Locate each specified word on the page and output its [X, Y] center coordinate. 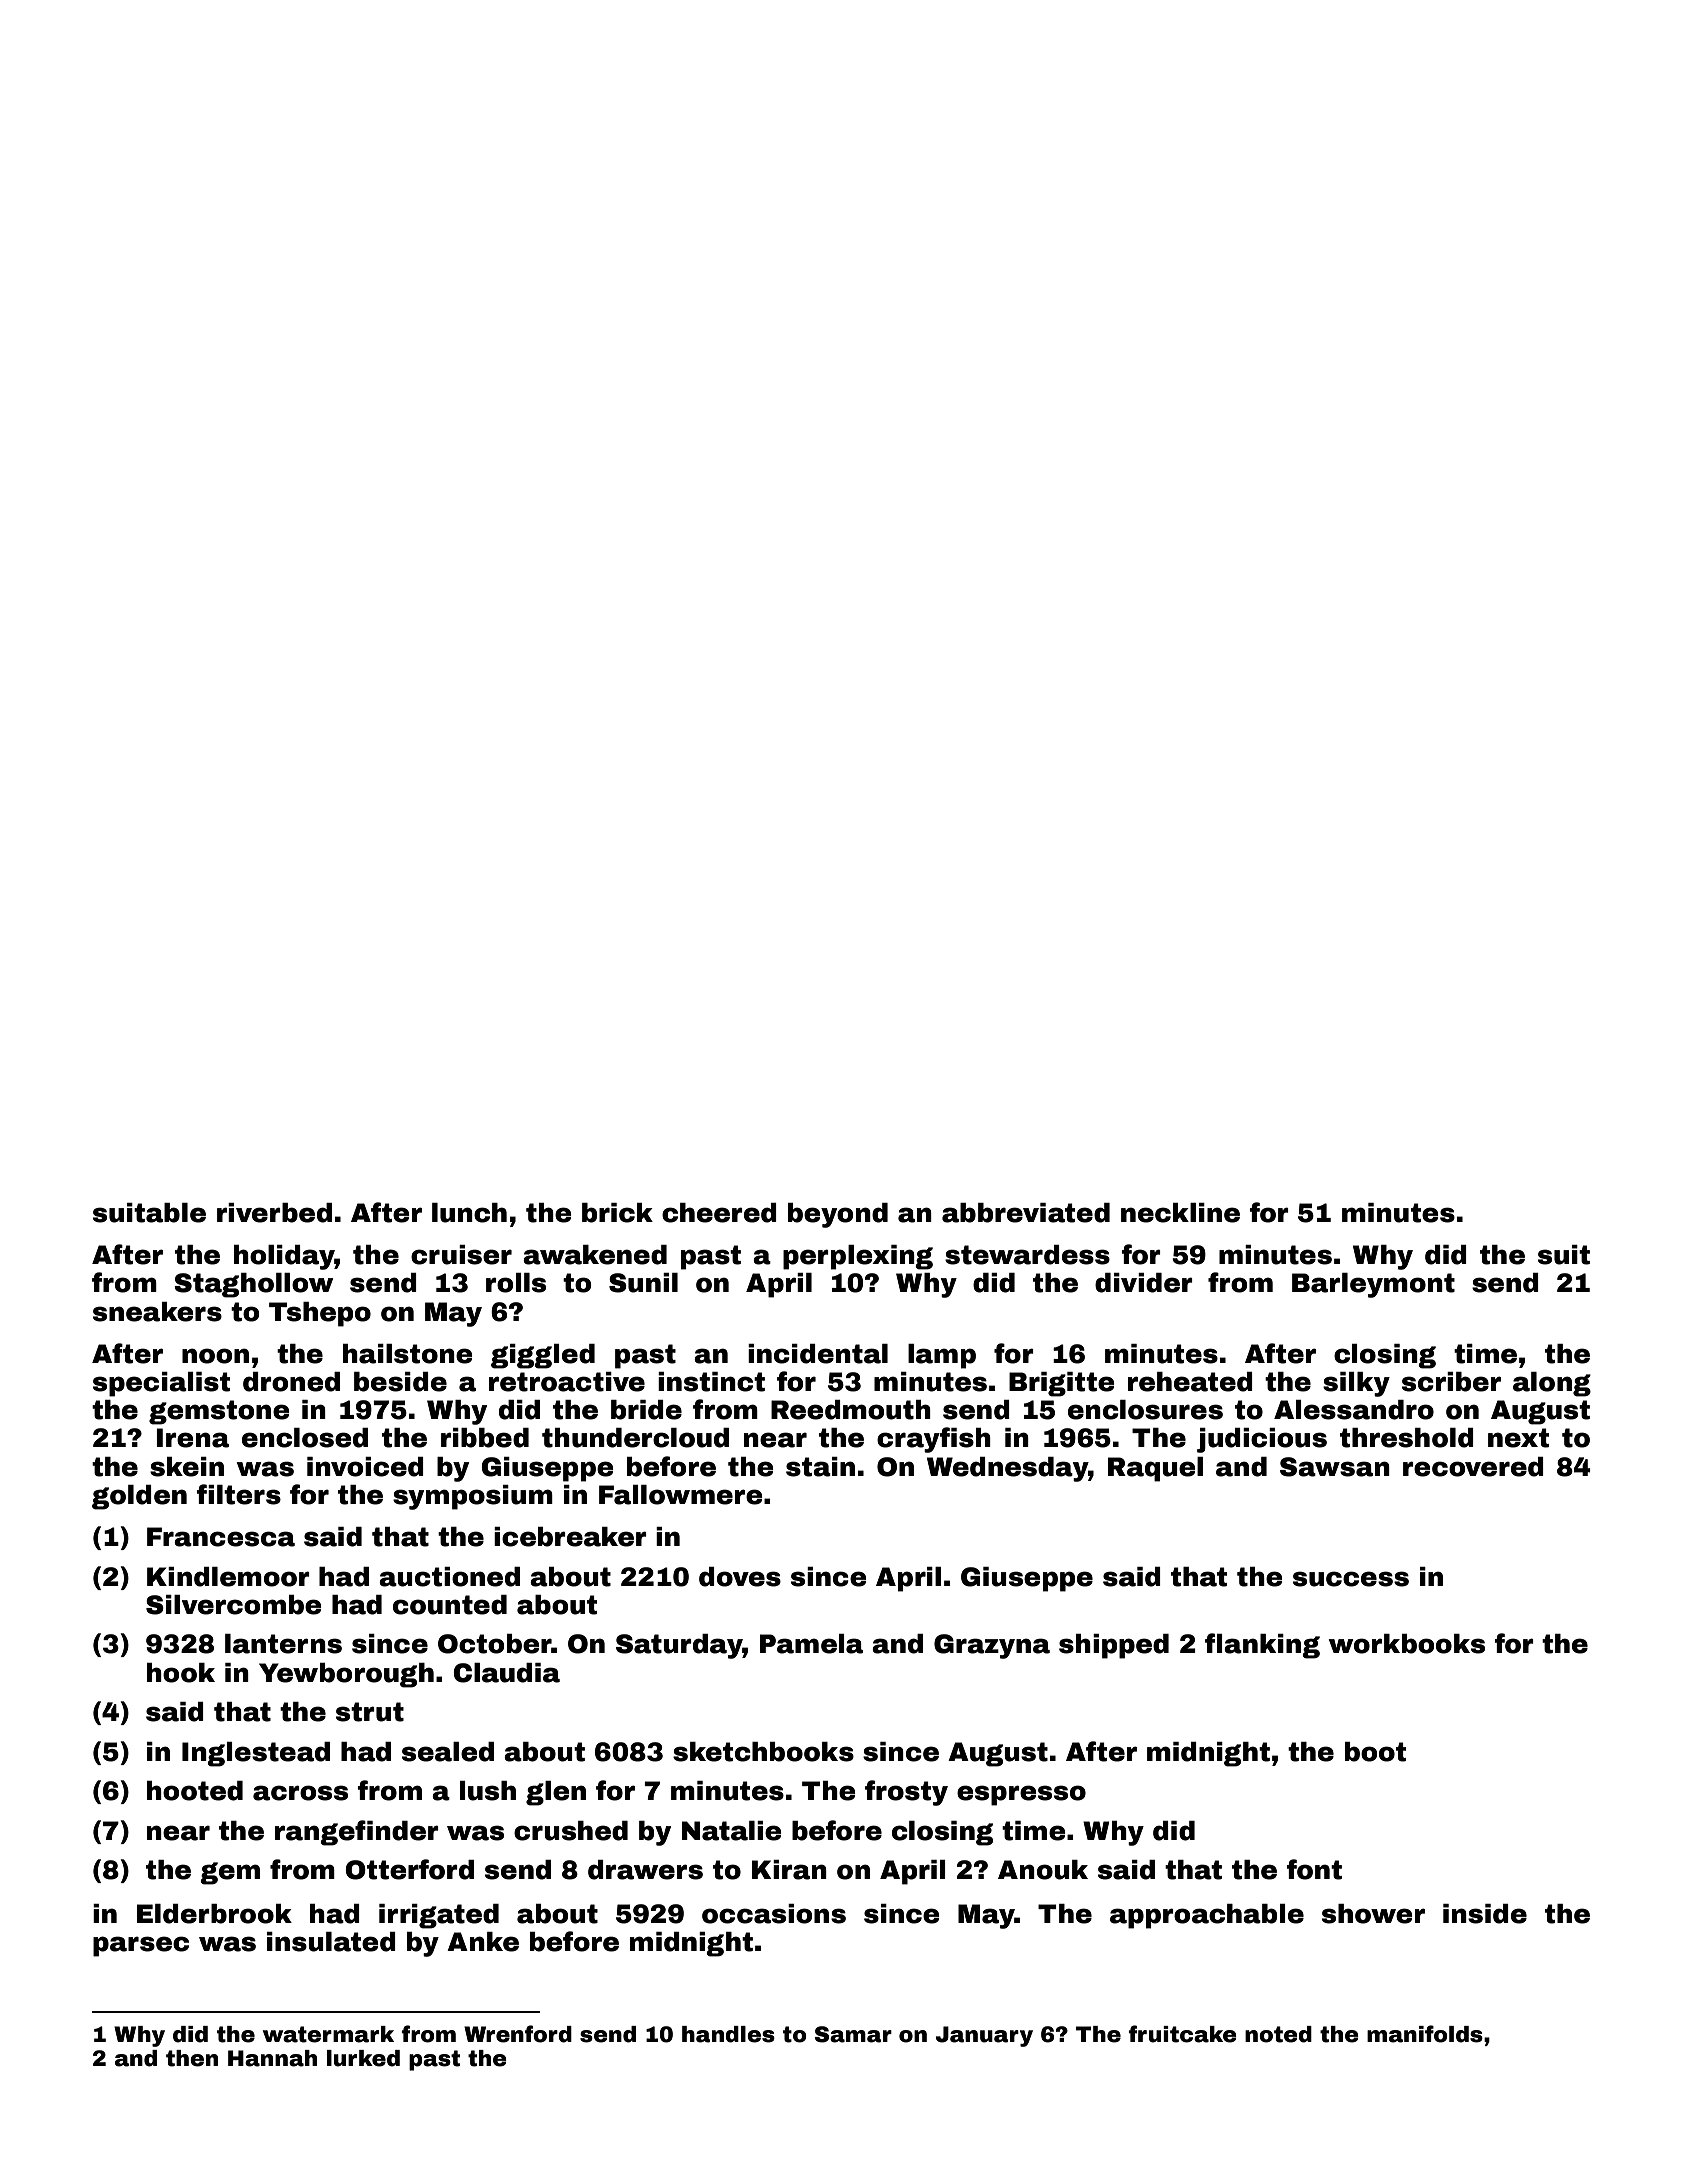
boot [1375, 1752]
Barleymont [1373, 1285]
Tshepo [320, 1314]
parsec [141, 1946]
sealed [448, 1752]
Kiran [789, 1870]
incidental [818, 1354]
